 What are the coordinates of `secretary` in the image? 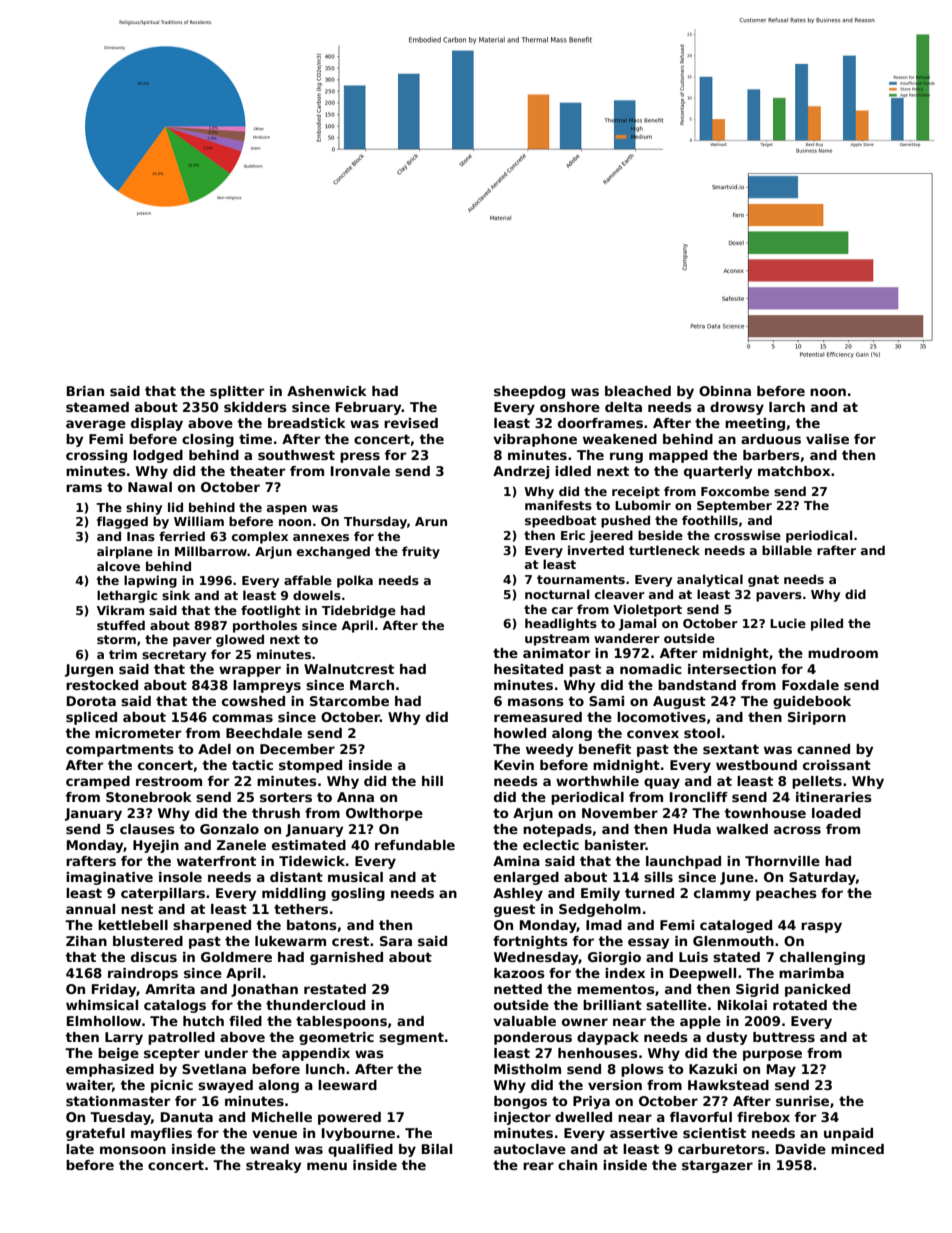 It's located at (174, 656).
